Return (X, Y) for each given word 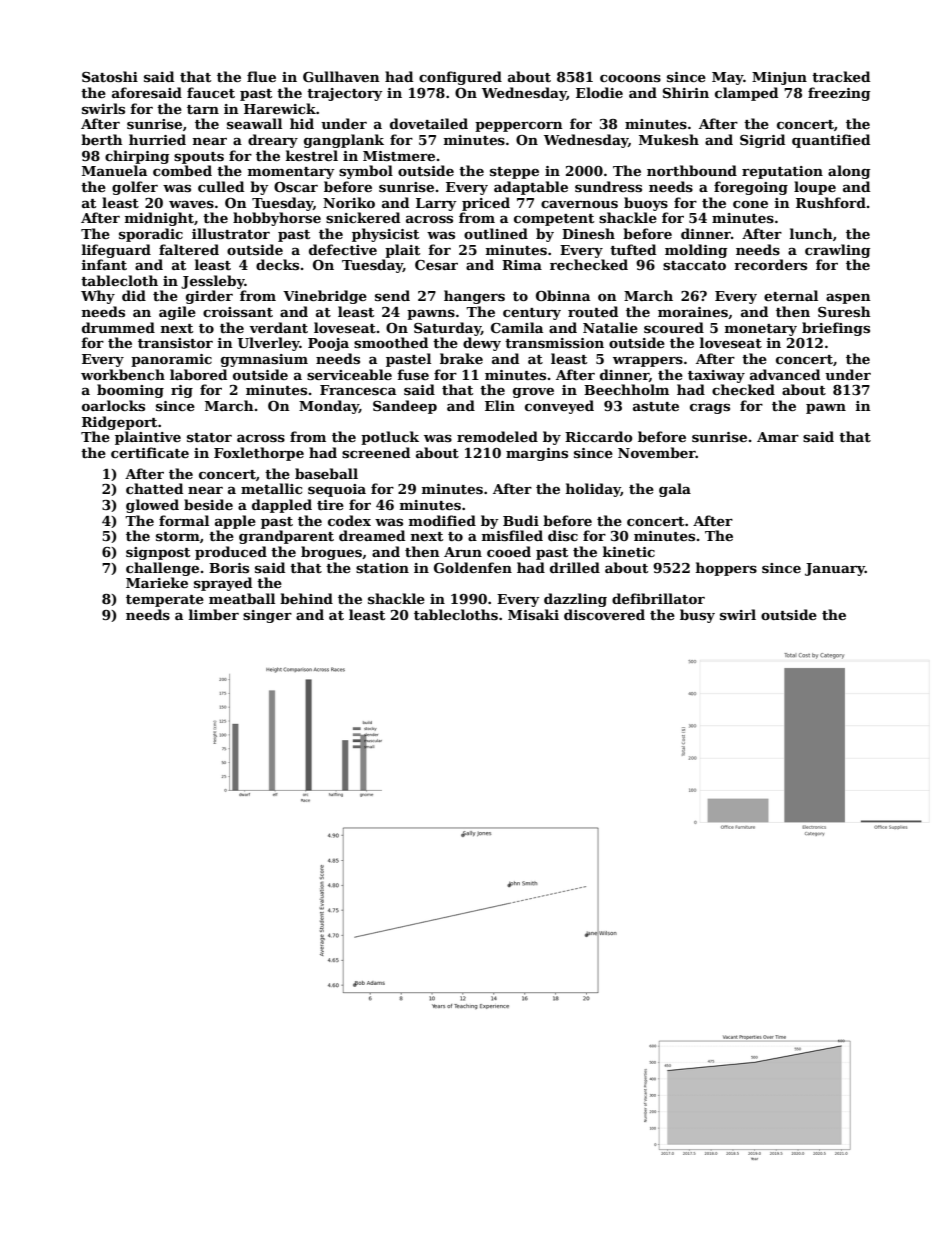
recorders (770, 264)
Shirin (686, 92)
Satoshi (110, 76)
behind (306, 598)
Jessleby (213, 282)
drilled (575, 567)
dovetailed (429, 123)
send (392, 295)
